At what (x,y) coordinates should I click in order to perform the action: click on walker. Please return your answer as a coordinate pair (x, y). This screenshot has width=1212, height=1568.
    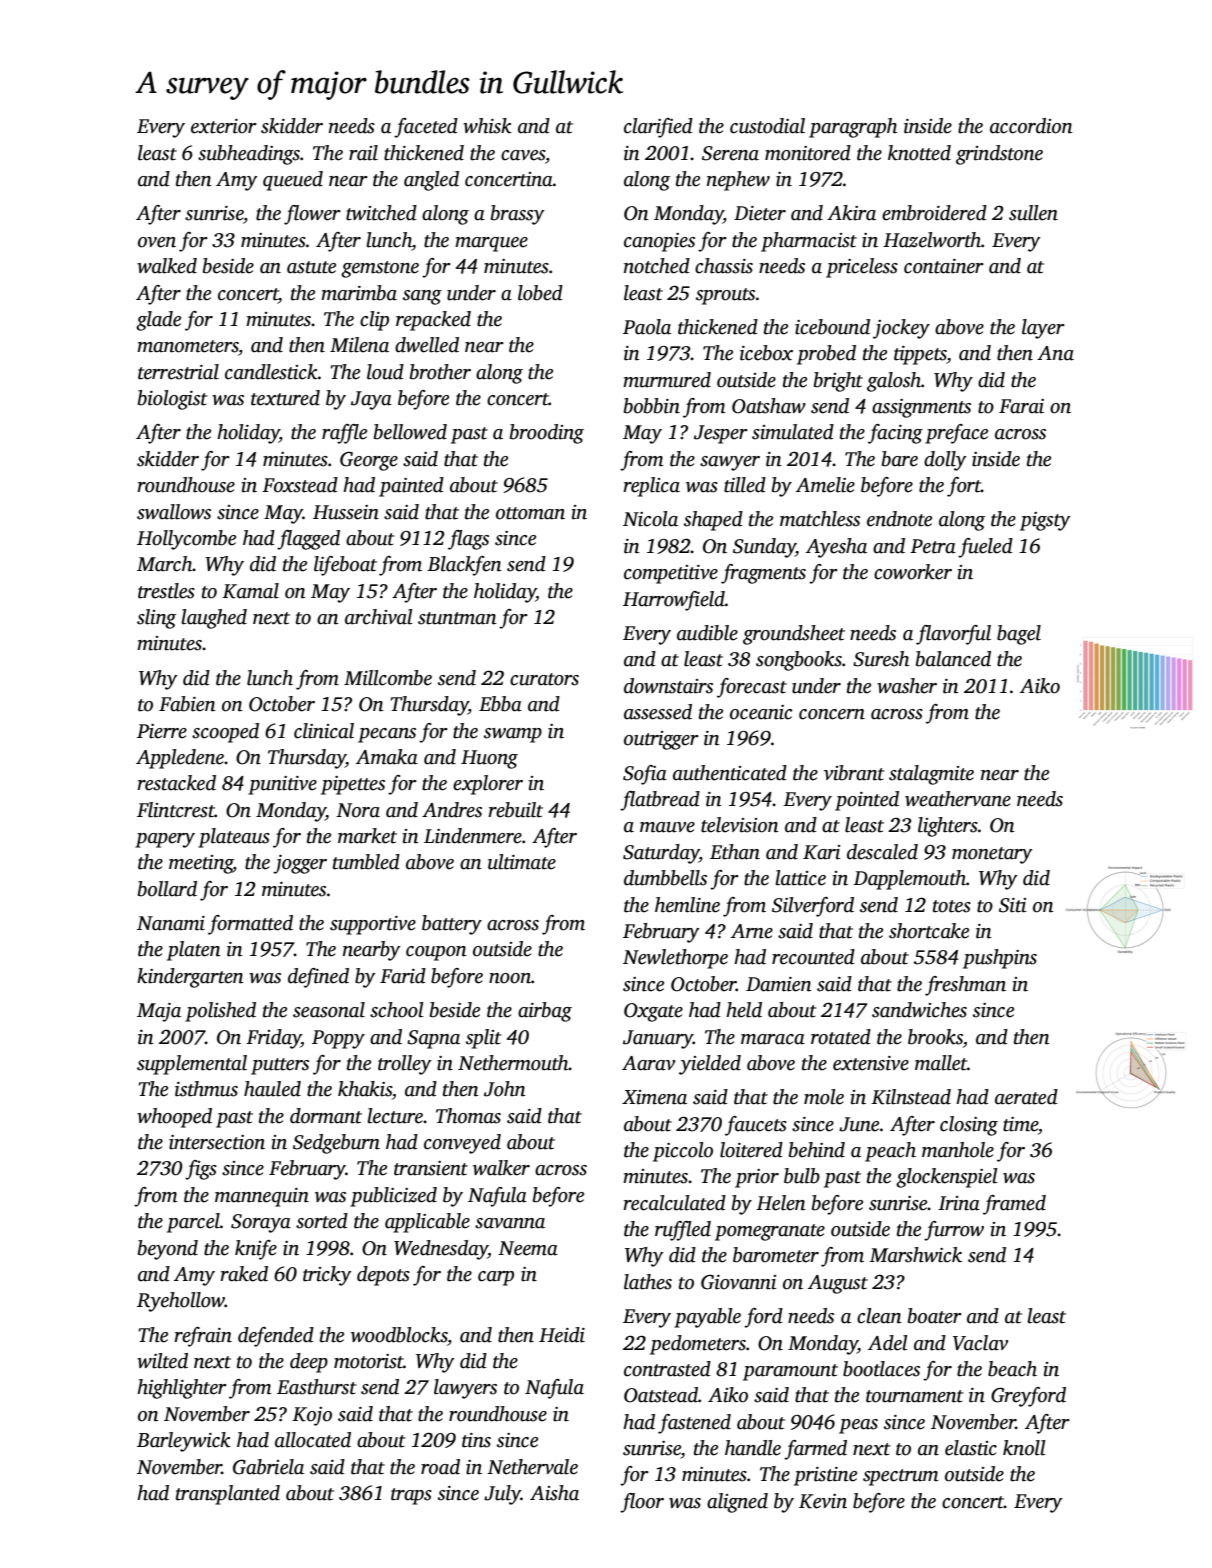
    Looking at the image, I should click on (501, 1168).
